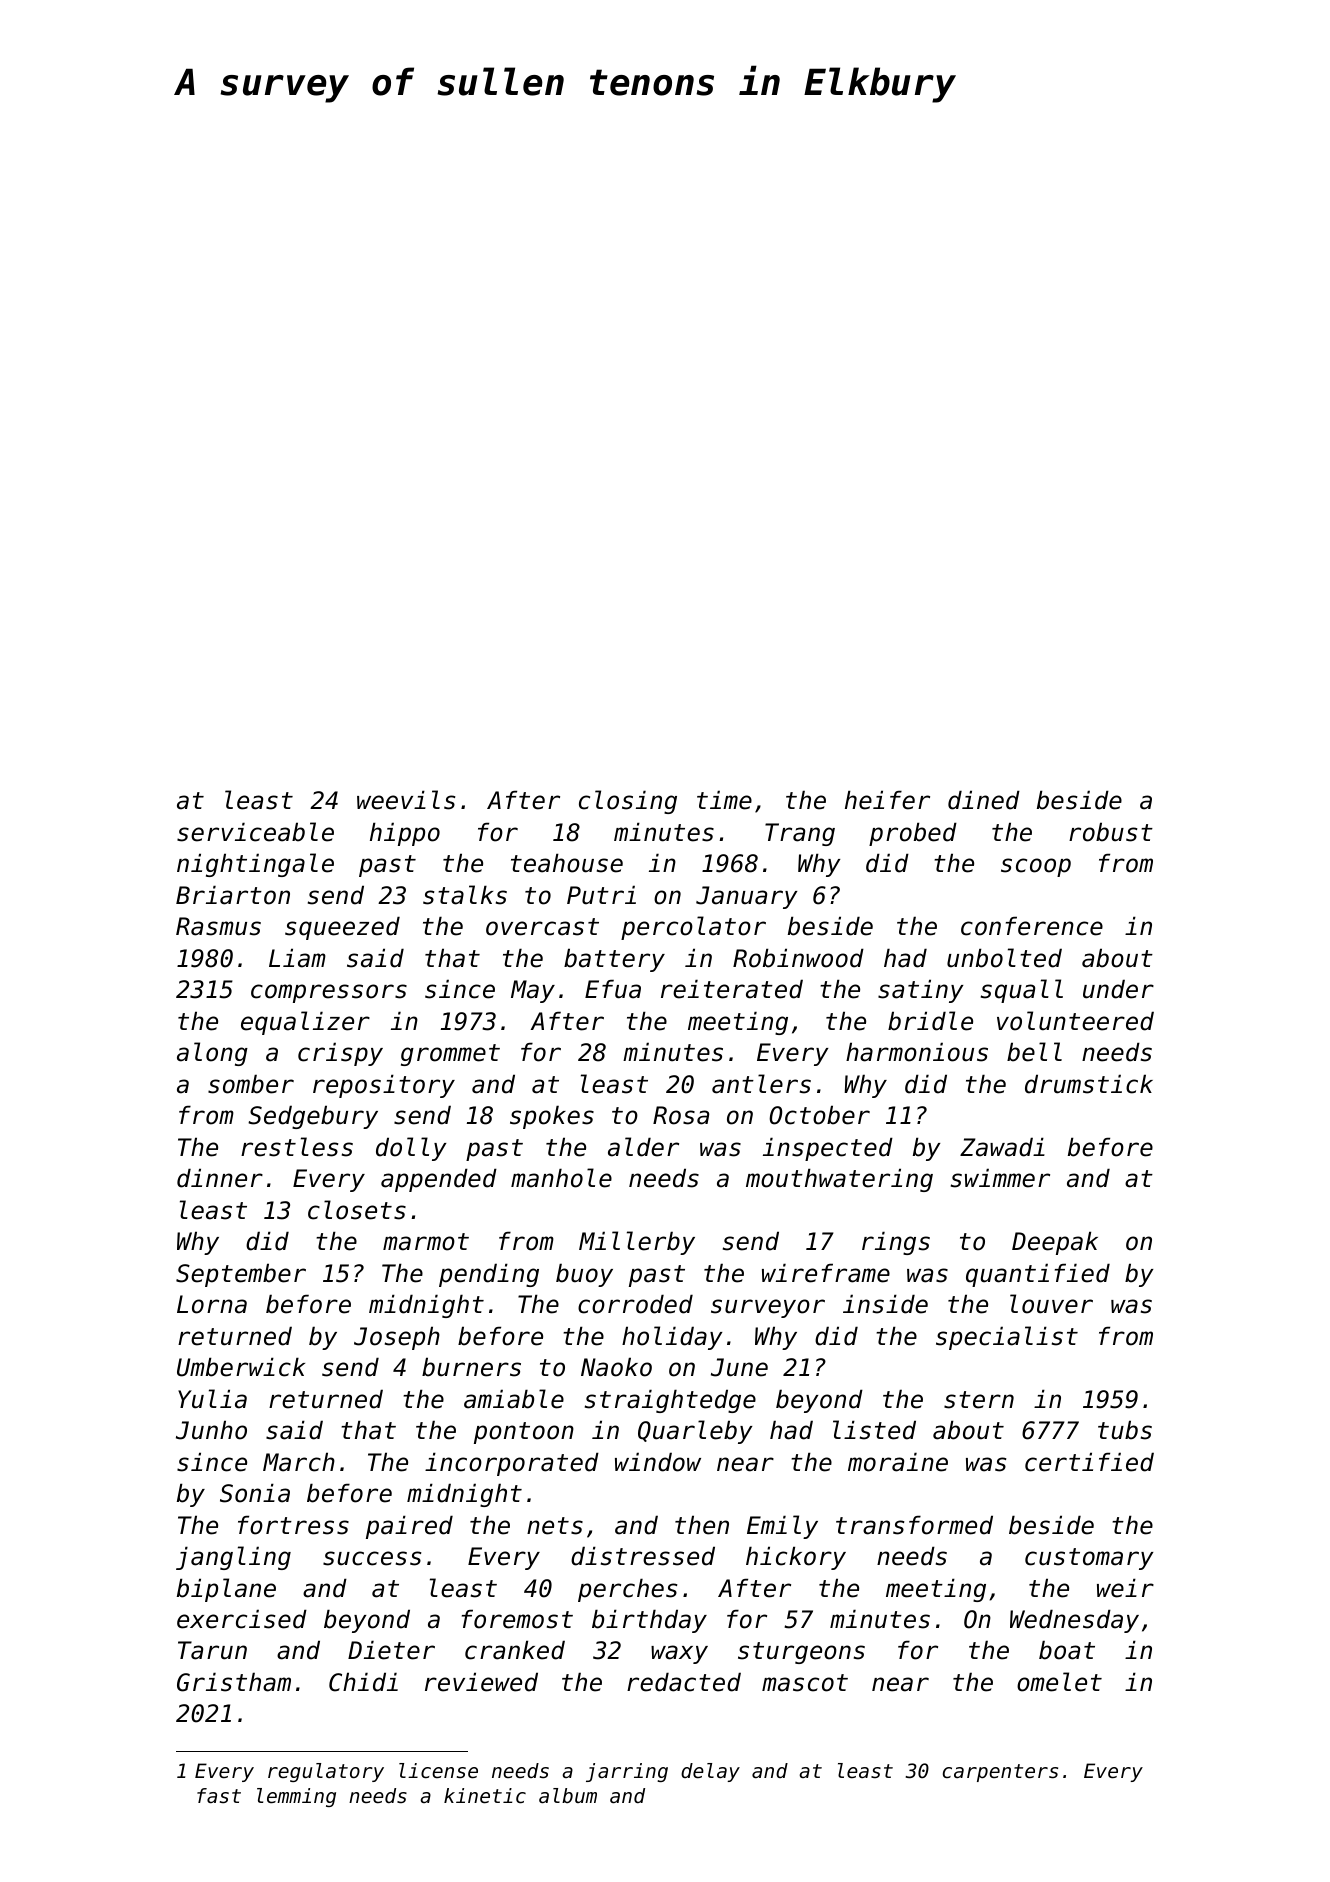  Describe the element at coordinates (1000, 1773) in the screenshot. I see `carpenters` at that location.
